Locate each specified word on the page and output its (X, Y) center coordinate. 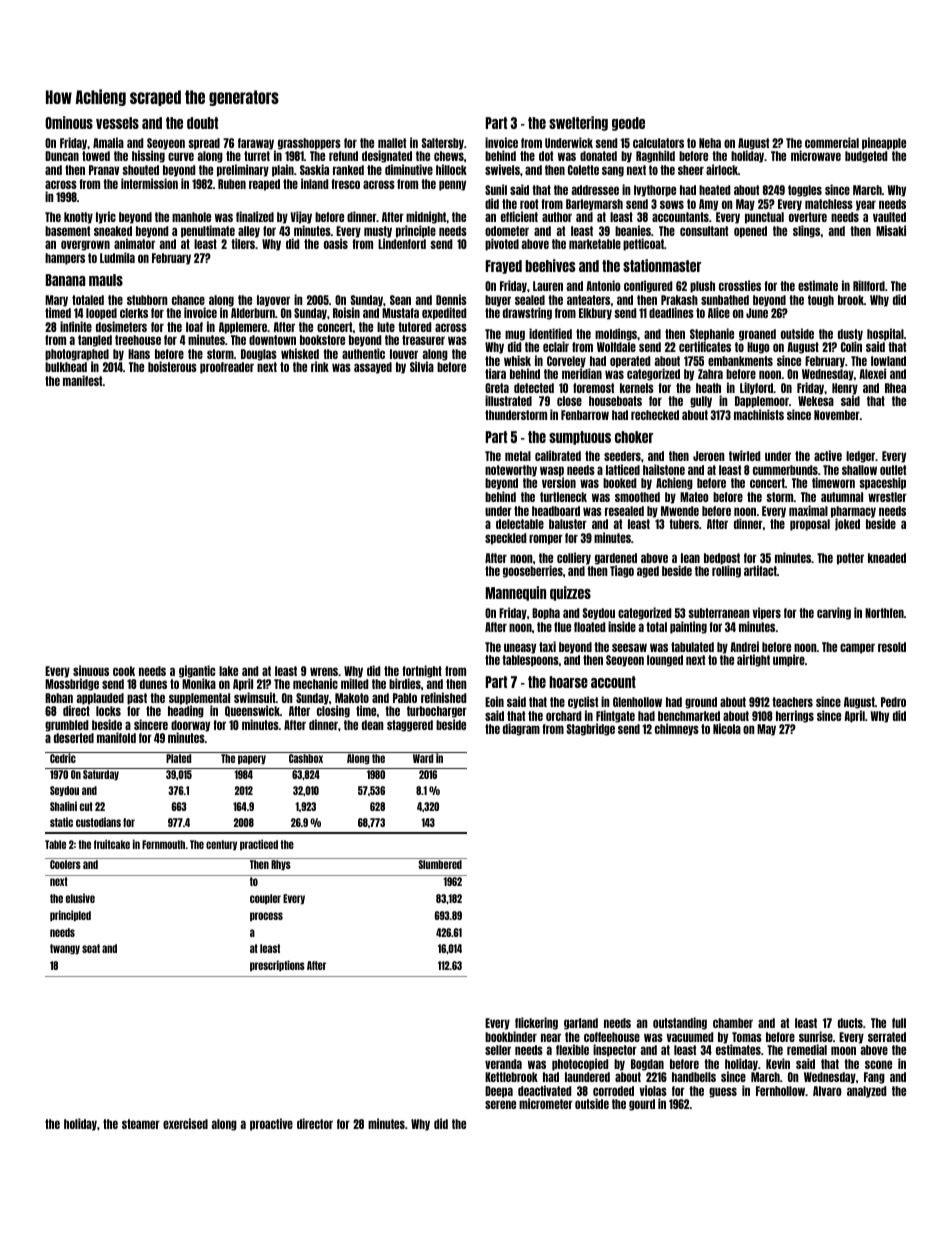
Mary (56, 301)
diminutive (409, 169)
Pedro (893, 702)
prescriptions (277, 965)
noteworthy (511, 471)
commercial (832, 142)
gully (701, 402)
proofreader (227, 368)
